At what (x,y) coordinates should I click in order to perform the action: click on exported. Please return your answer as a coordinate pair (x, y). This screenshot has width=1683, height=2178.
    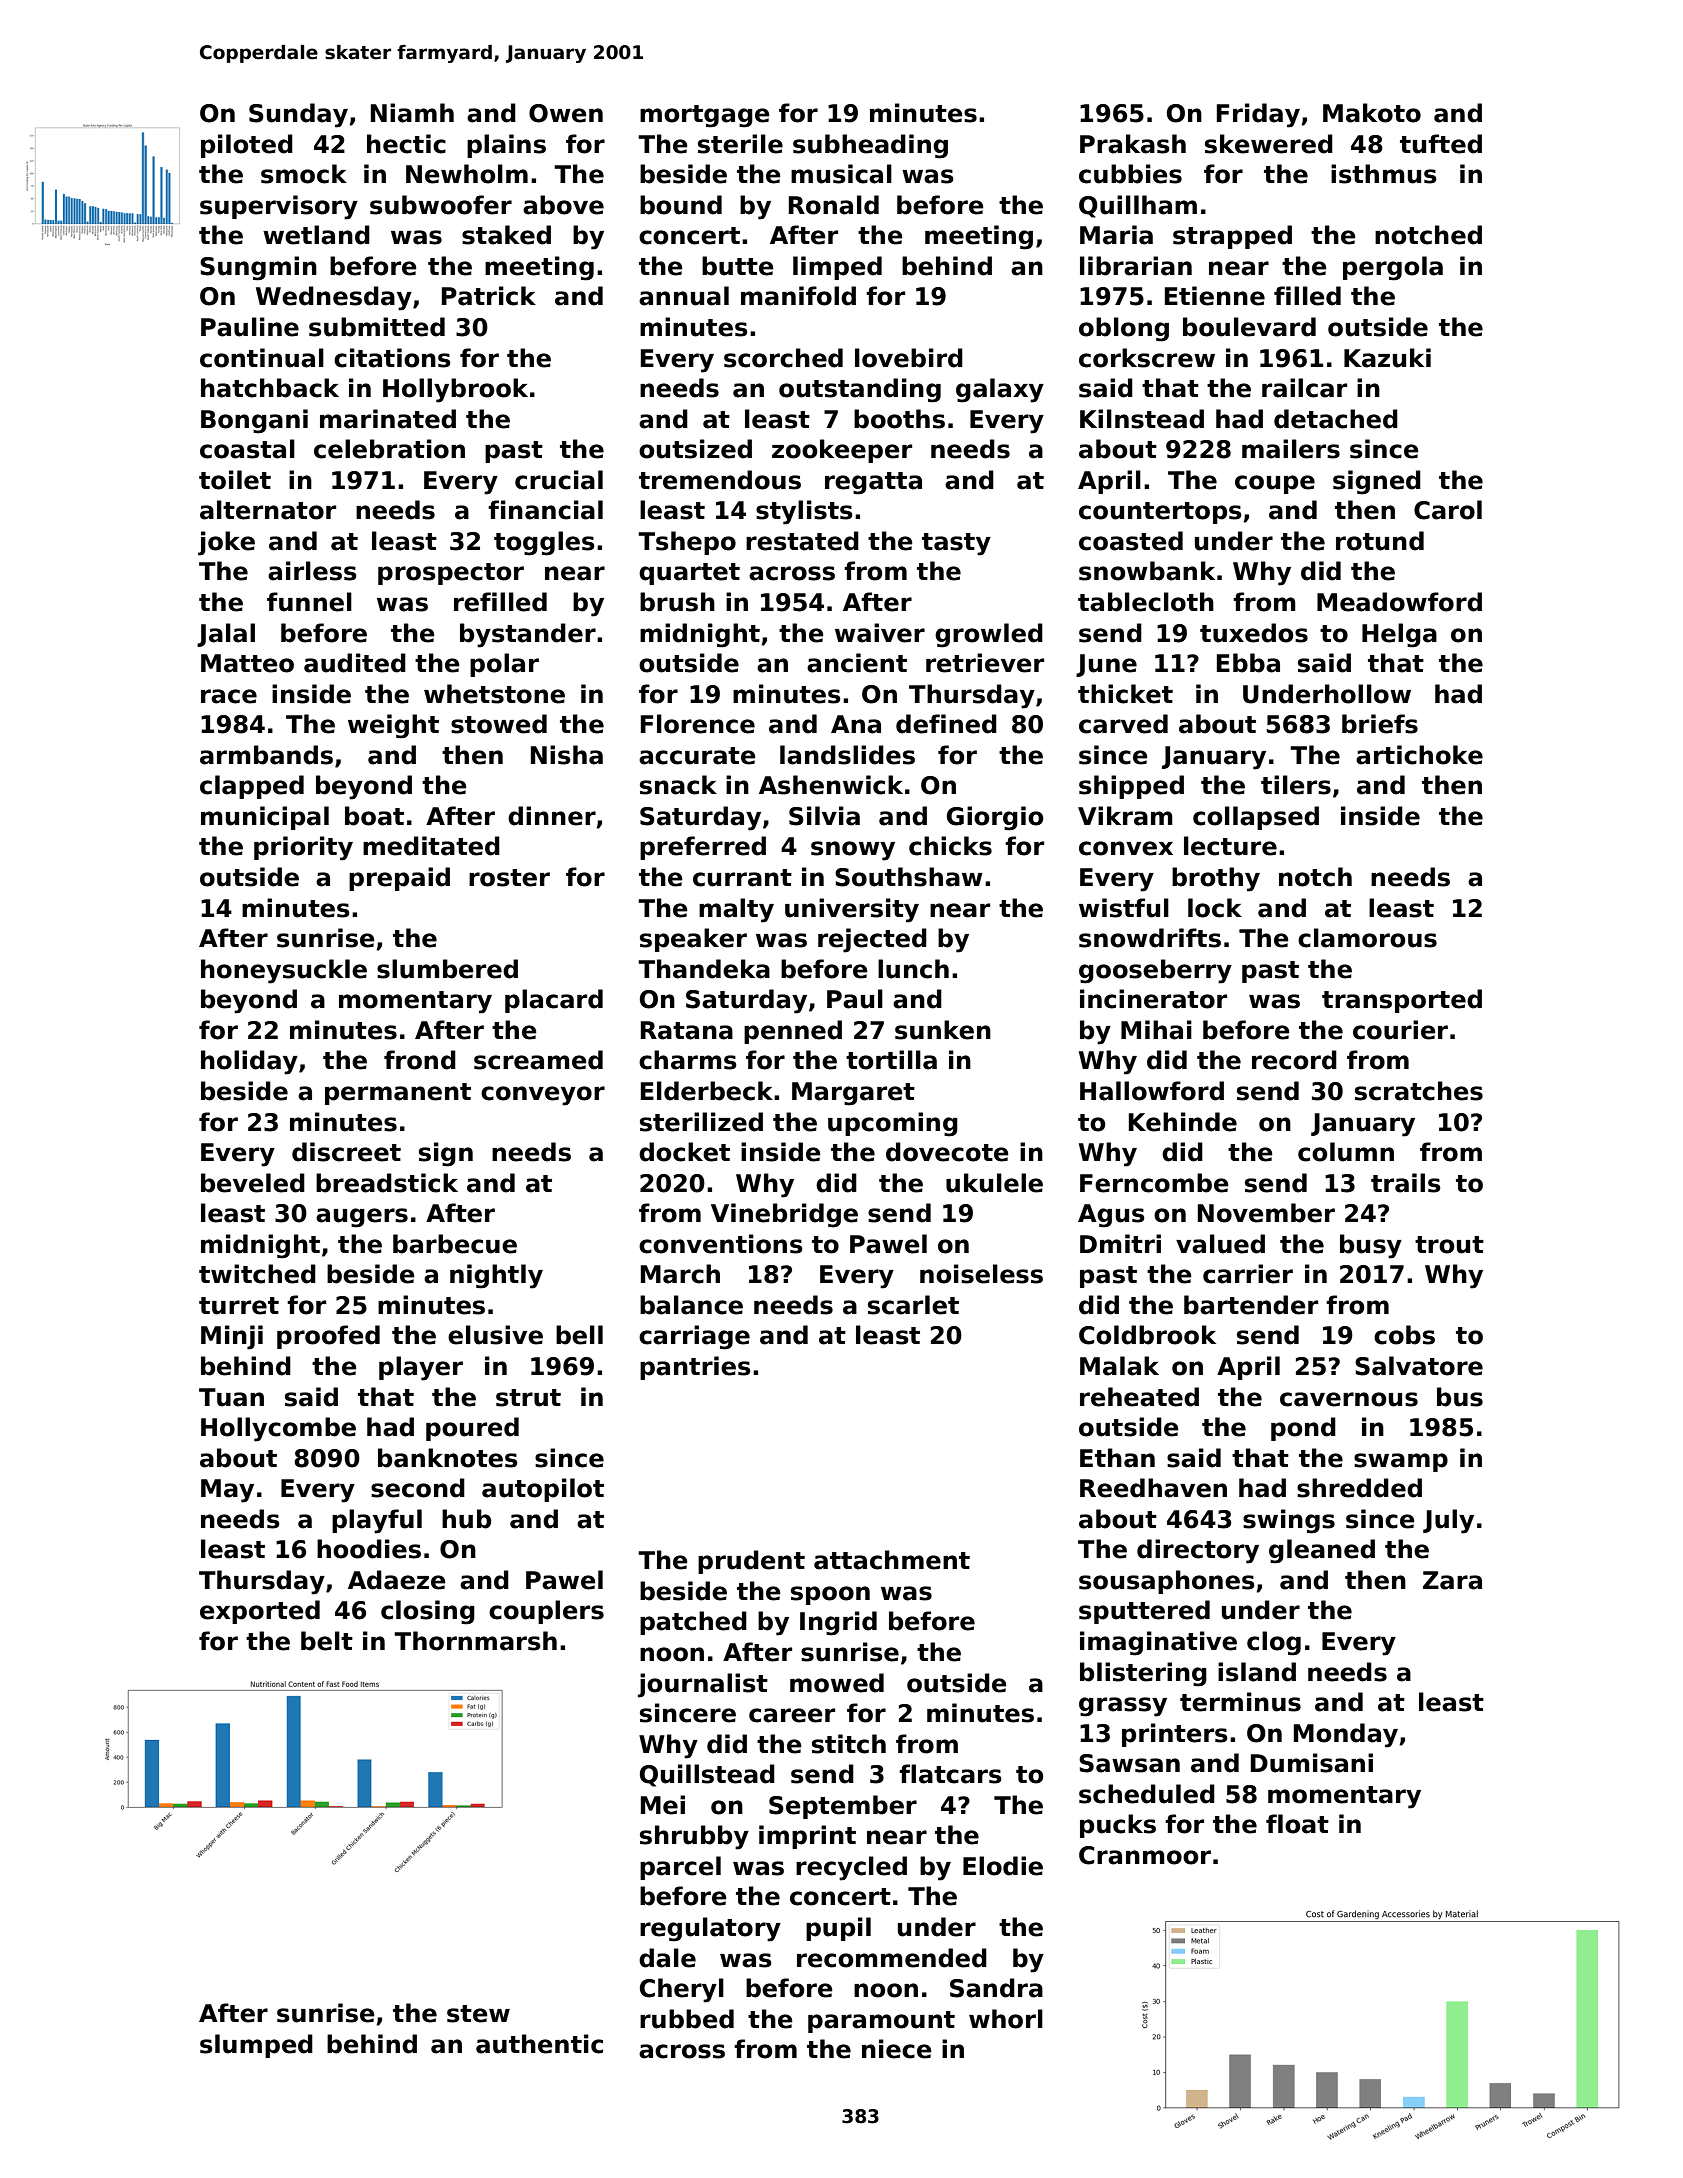
    Looking at the image, I should click on (260, 1612).
